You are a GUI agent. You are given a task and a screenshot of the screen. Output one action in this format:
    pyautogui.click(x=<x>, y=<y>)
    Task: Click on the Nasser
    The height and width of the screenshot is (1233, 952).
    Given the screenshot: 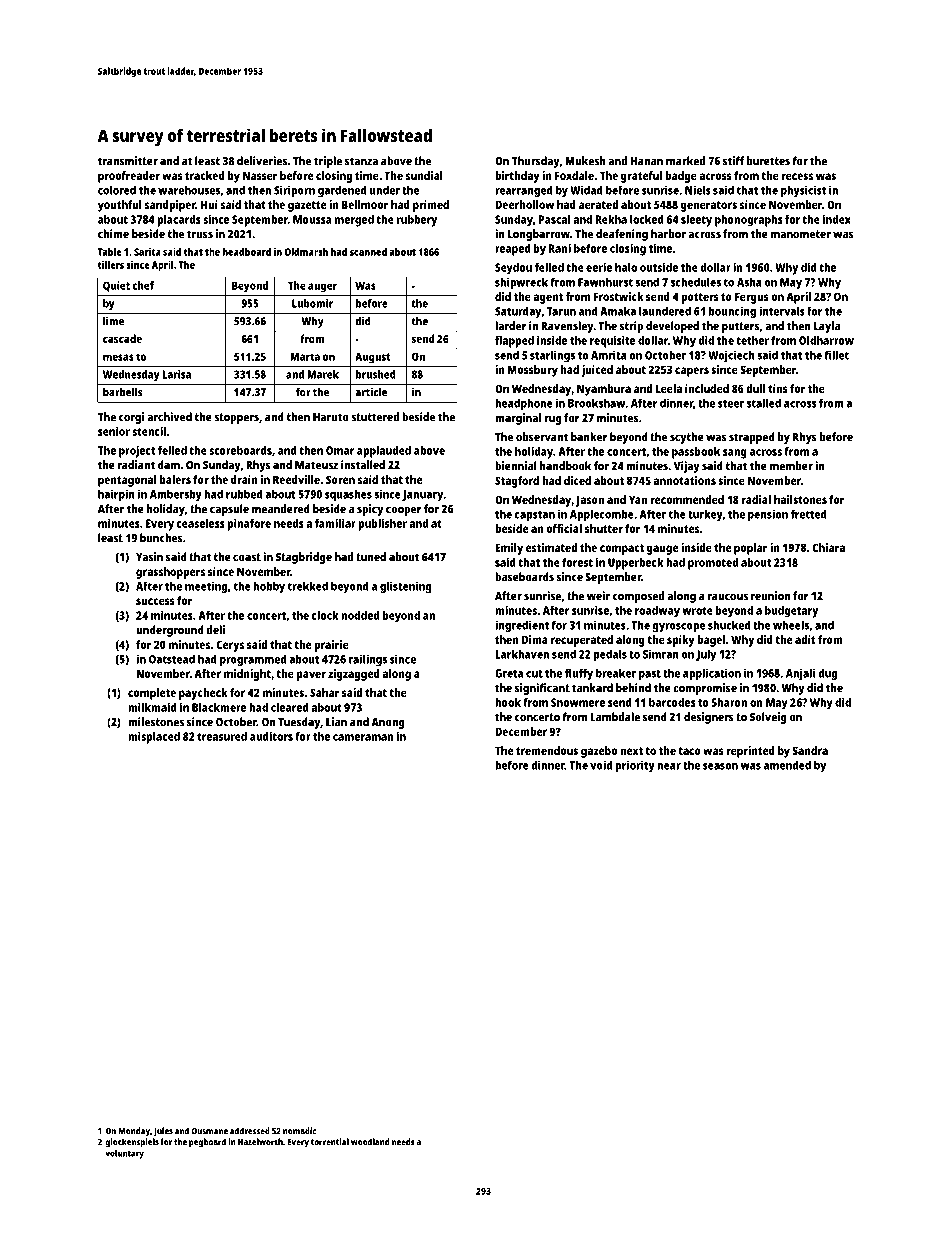 What is the action you would take?
    pyautogui.click(x=260, y=175)
